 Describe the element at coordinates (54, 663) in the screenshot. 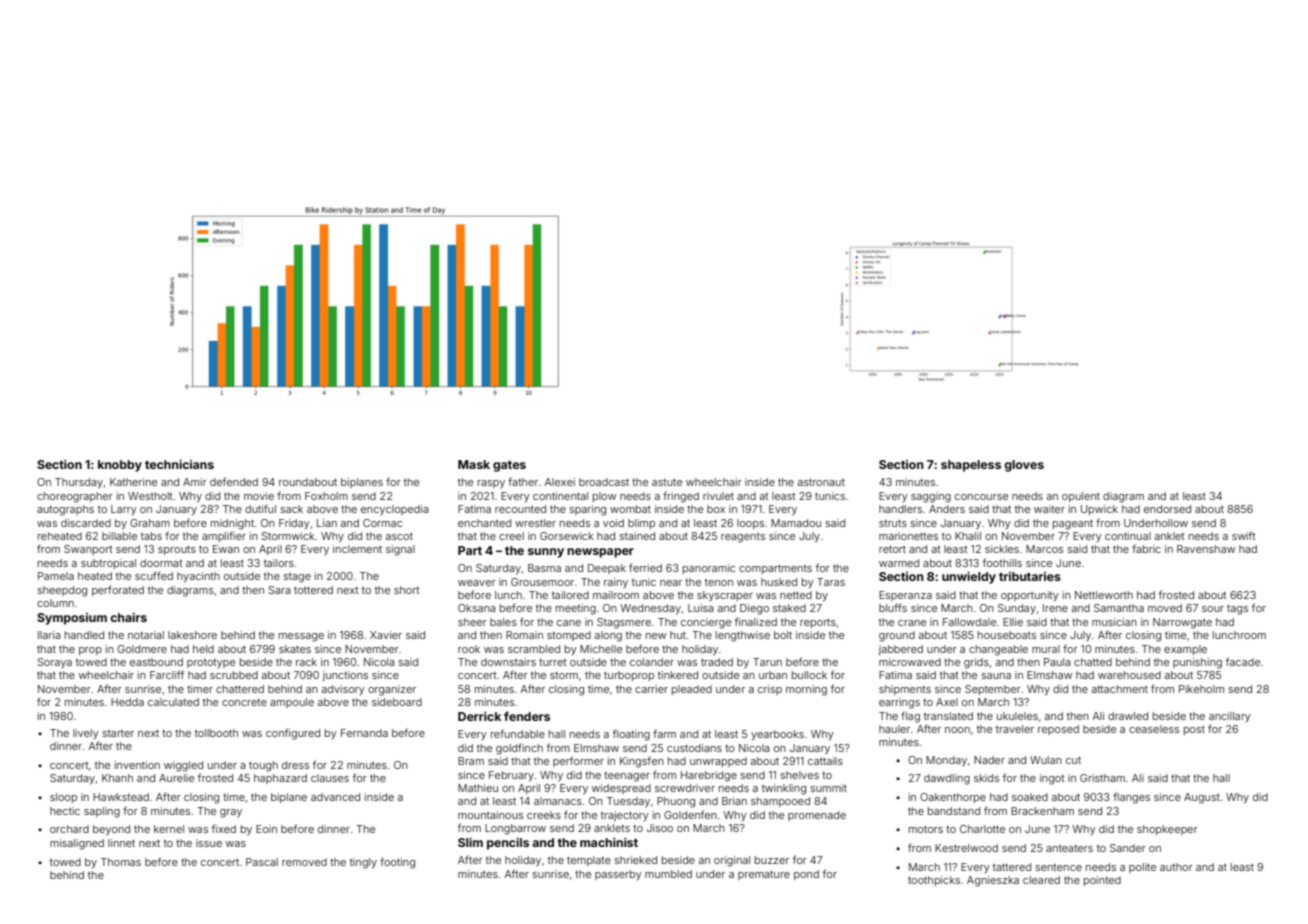

I see `Soraya` at that location.
